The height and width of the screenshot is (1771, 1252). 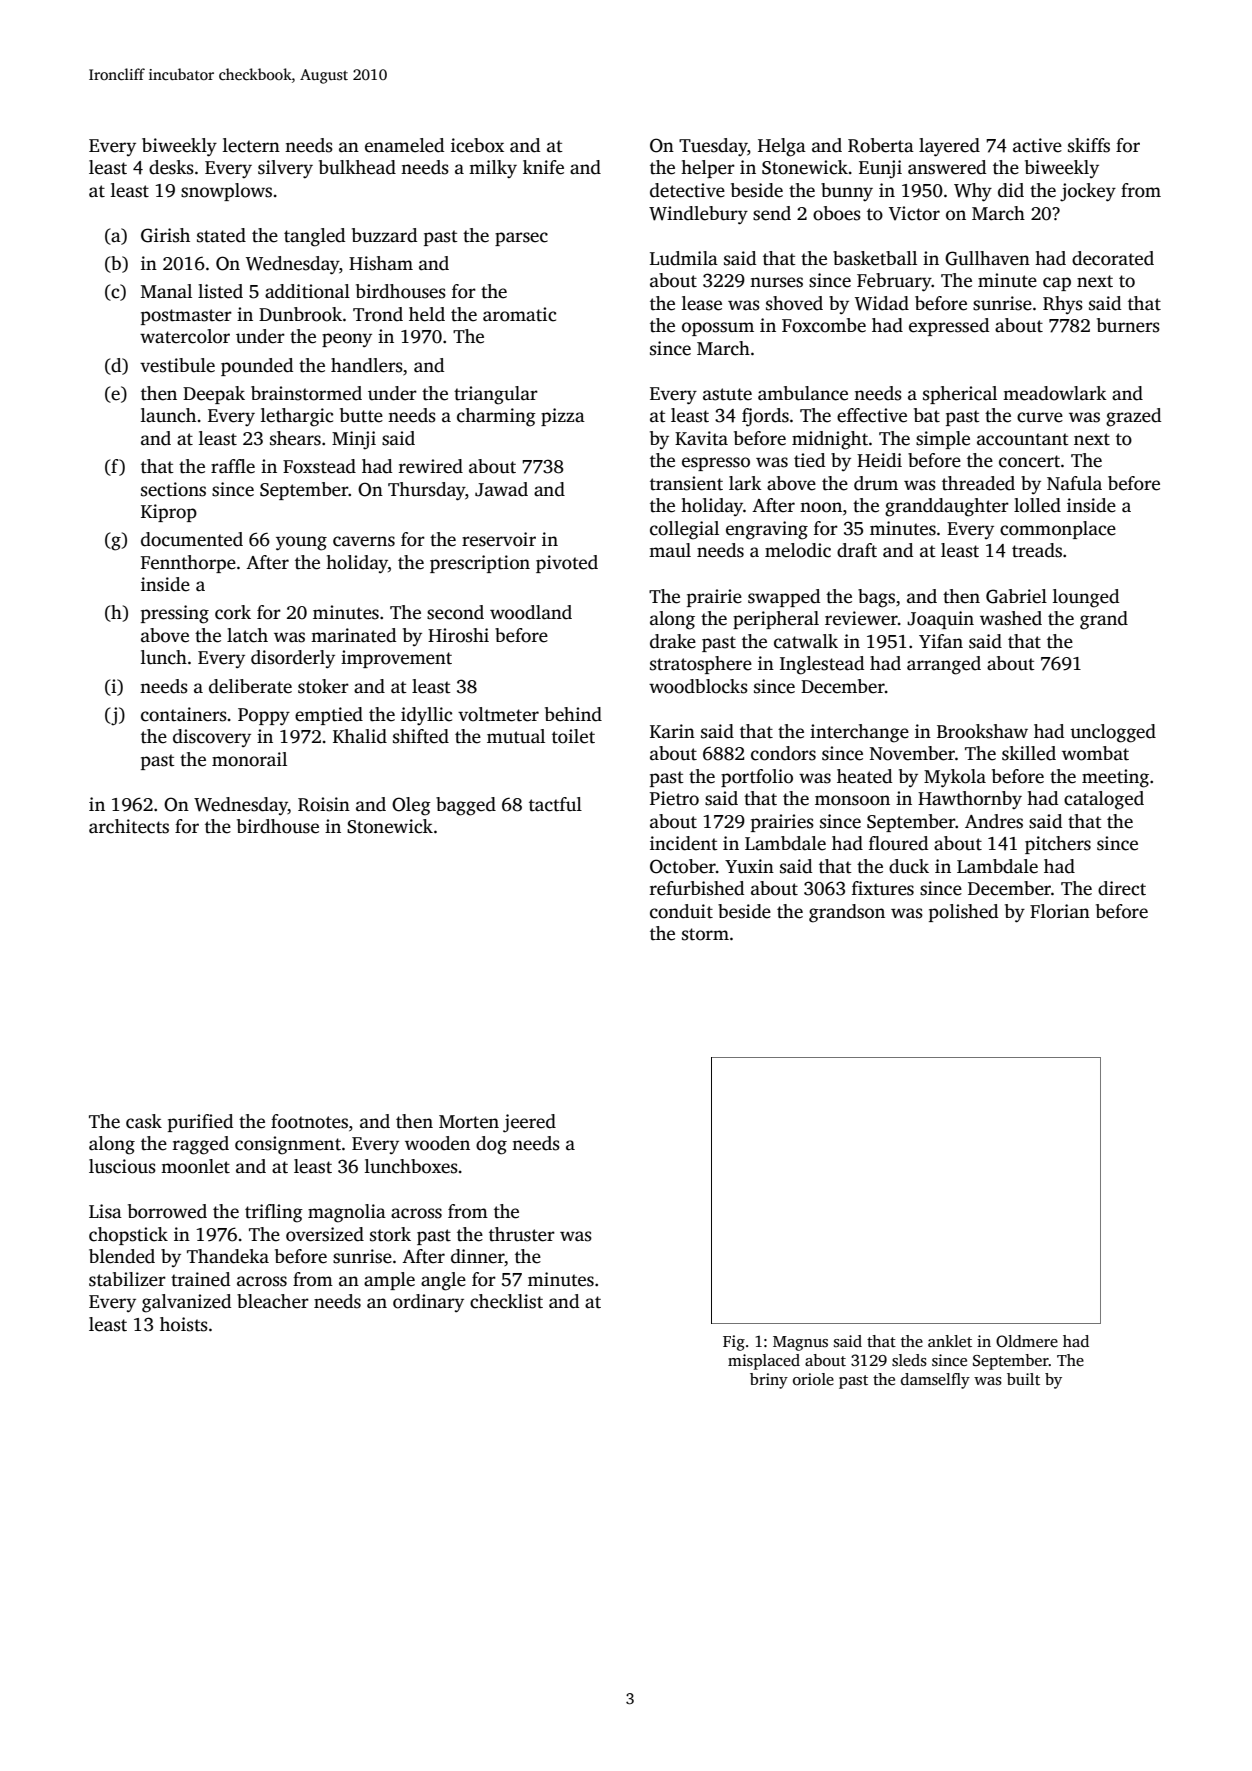 I want to click on Hisham, so click(x=381, y=263).
